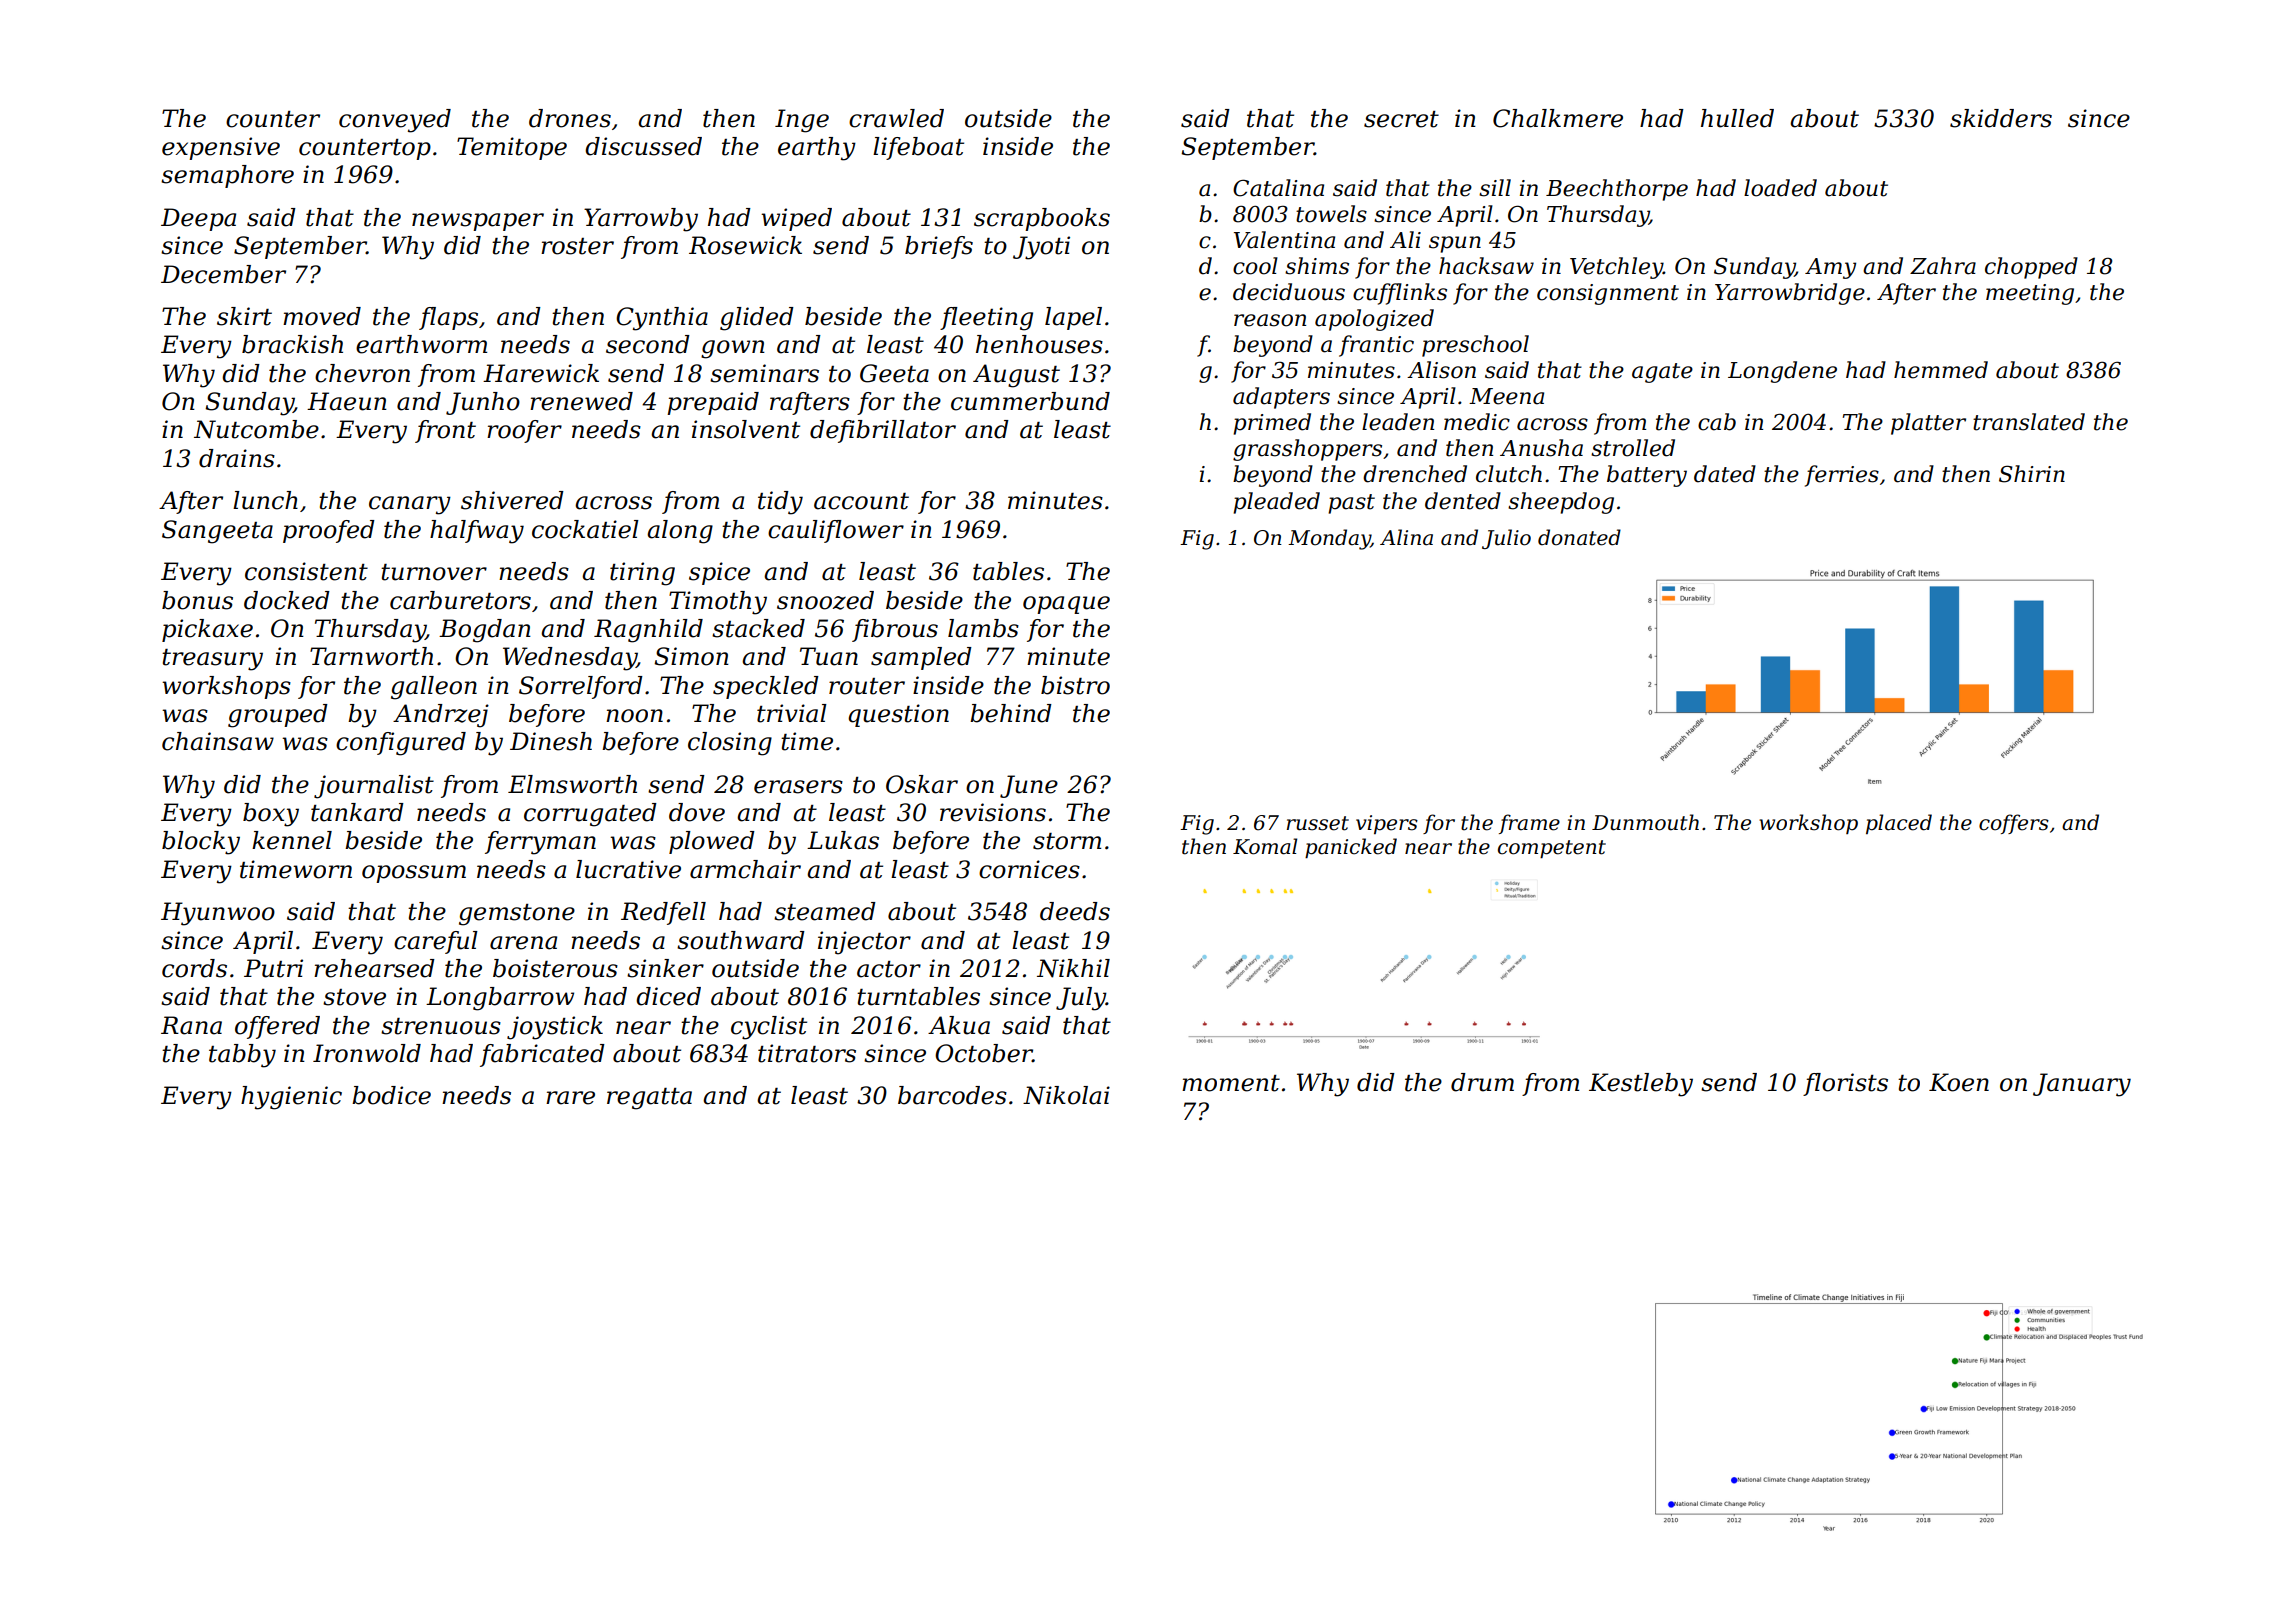  I want to click on Nikolai, so click(1066, 1095).
